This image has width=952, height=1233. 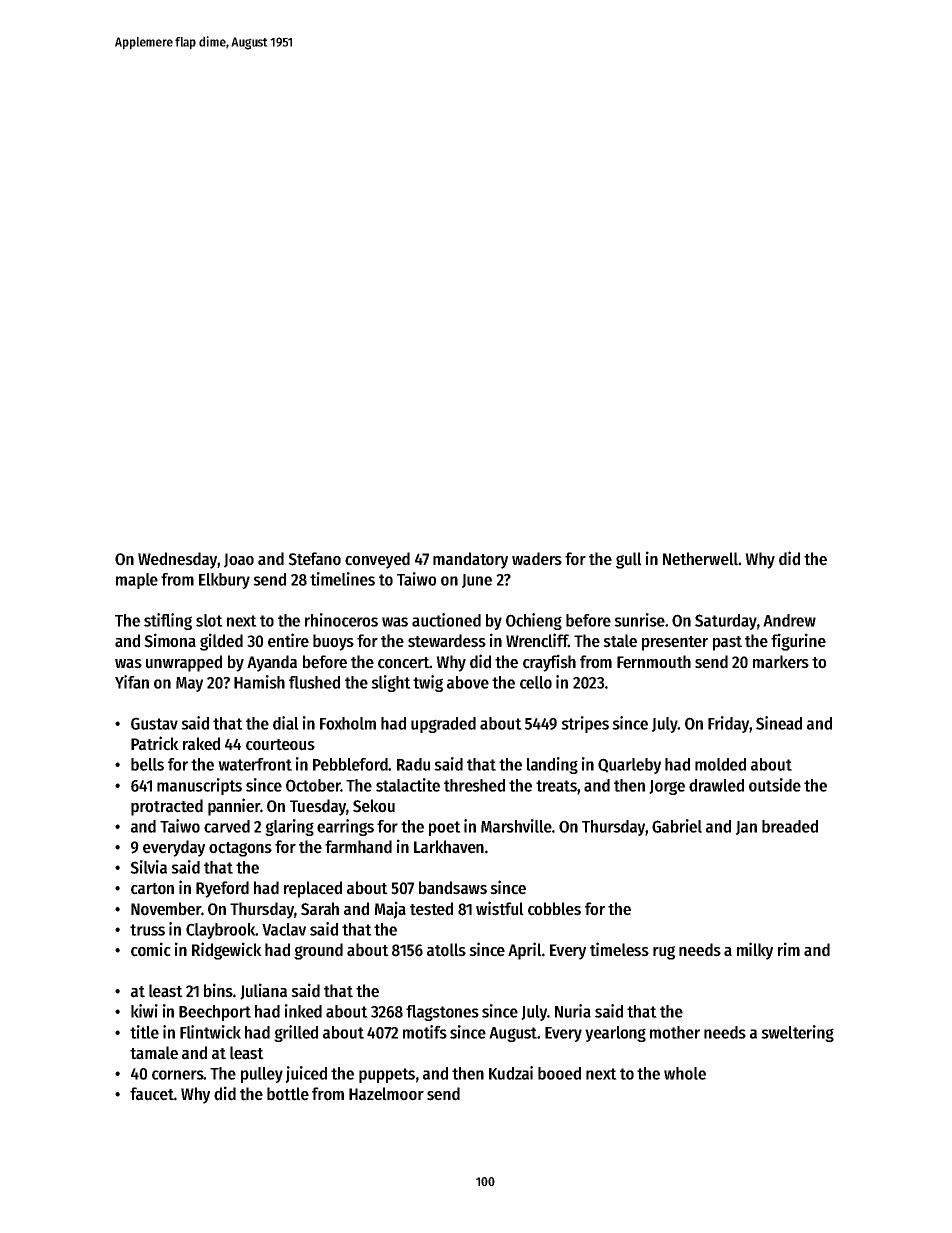 What do you see at coordinates (639, 620) in the image?
I see `sunrise` at bounding box center [639, 620].
